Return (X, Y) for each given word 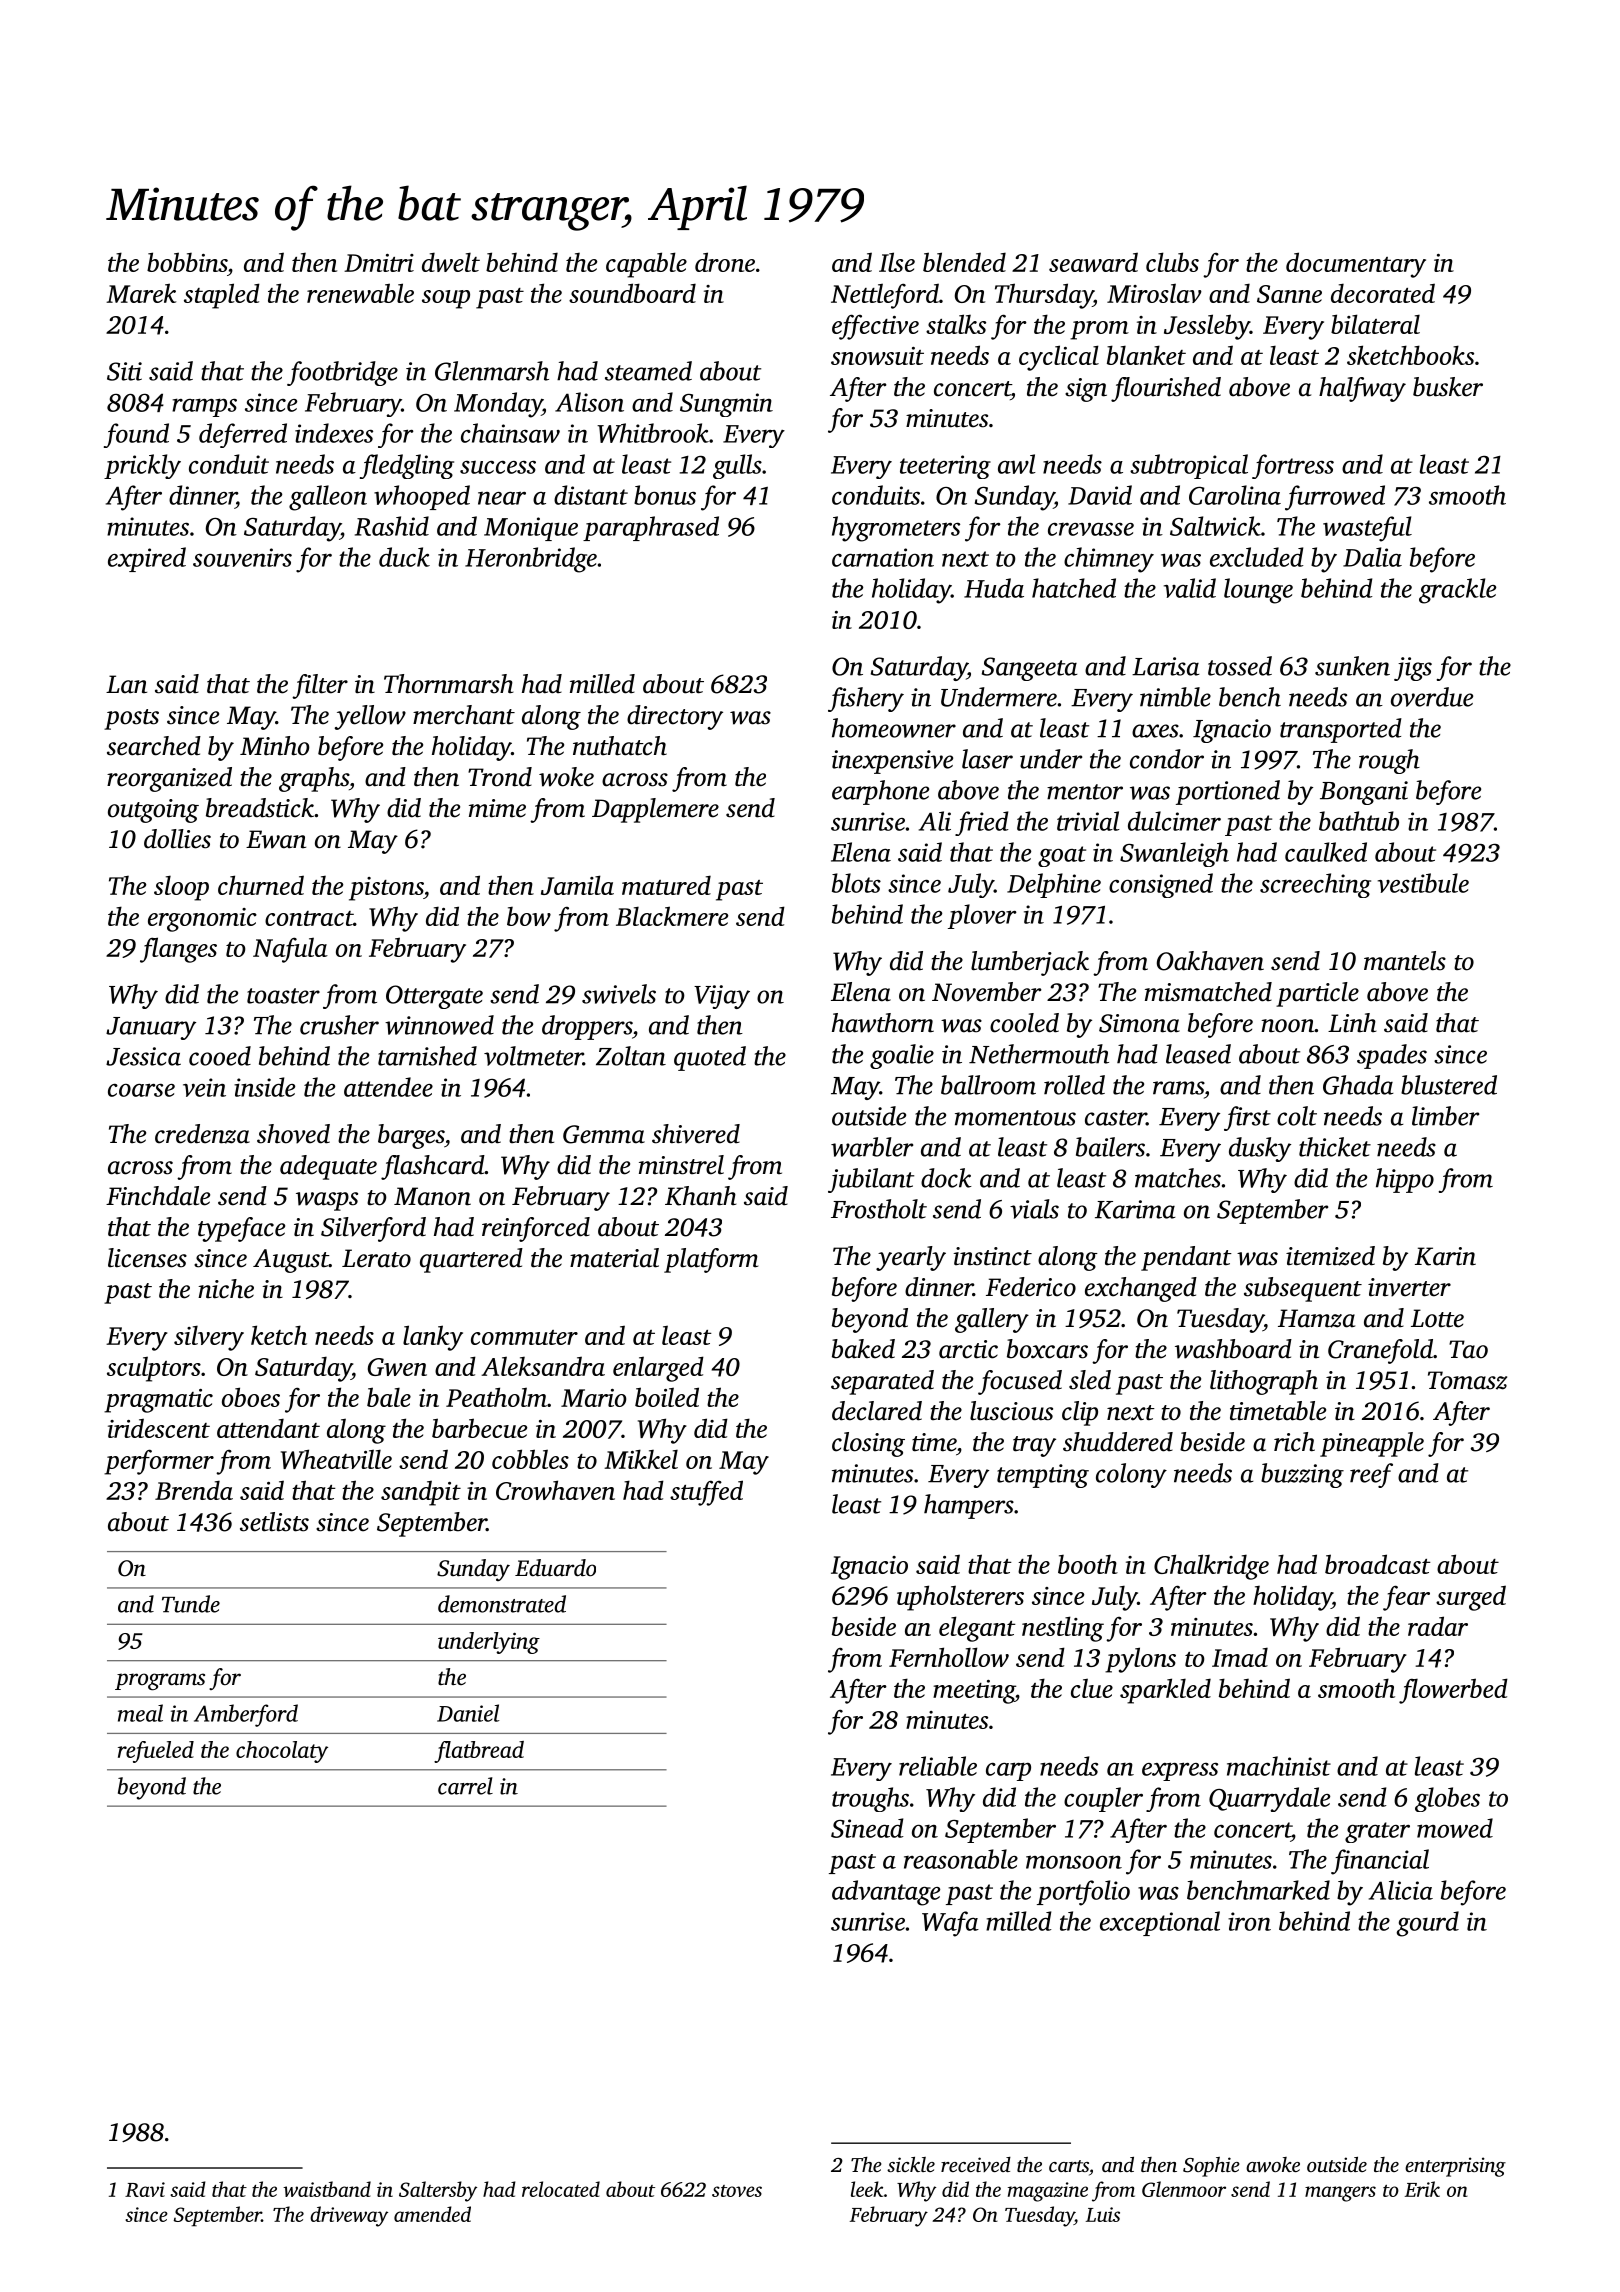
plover (982, 916)
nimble (1175, 697)
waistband (327, 2189)
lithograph (1264, 1382)
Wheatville (336, 1459)
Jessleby (1207, 327)
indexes (334, 433)
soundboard (632, 293)
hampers (969, 1506)
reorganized (169, 779)
